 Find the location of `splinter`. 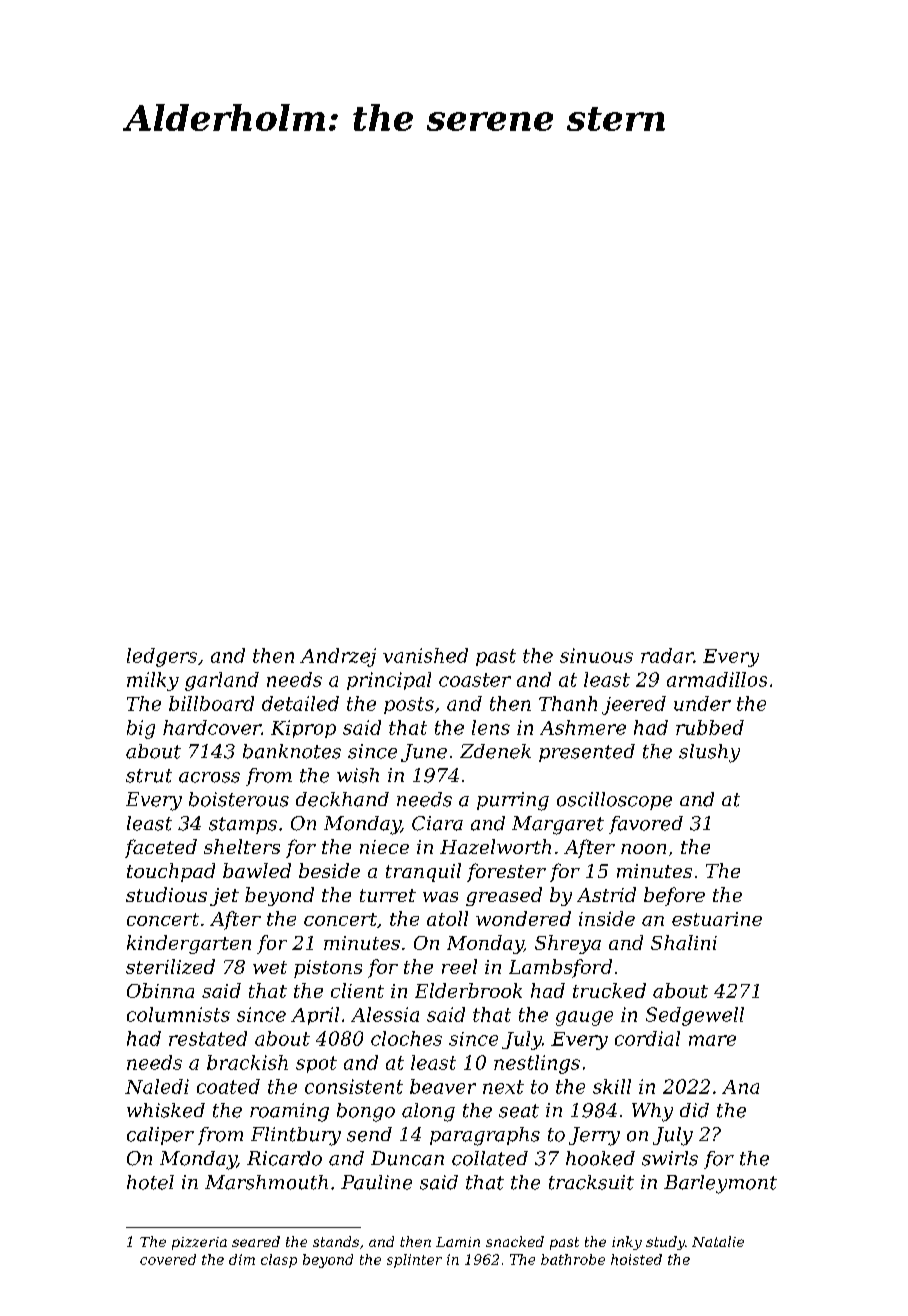

splinter is located at coordinates (414, 1261).
